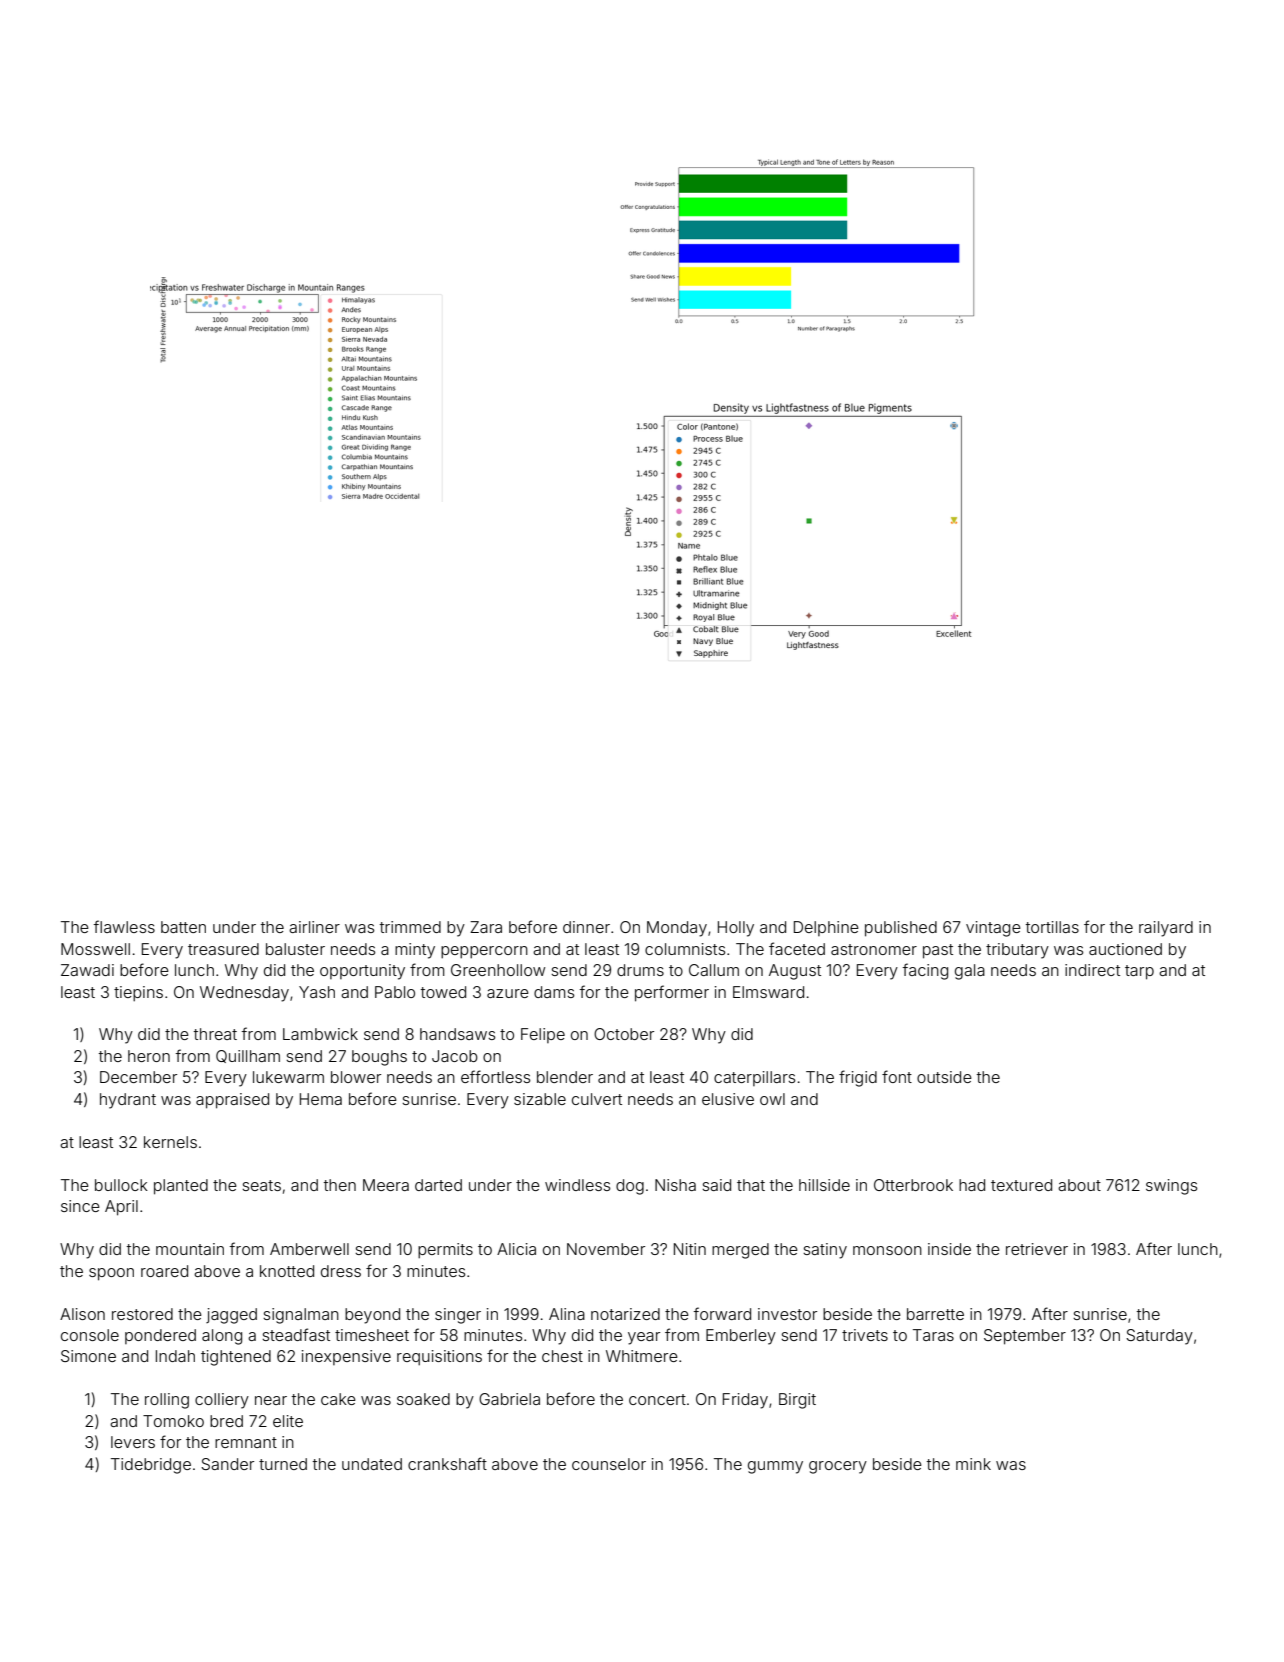 The image size is (1284, 1662). What do you see at coordinates (586, 927) in the screenshot?
I see `dinner` at bounding box center [586, 927].
